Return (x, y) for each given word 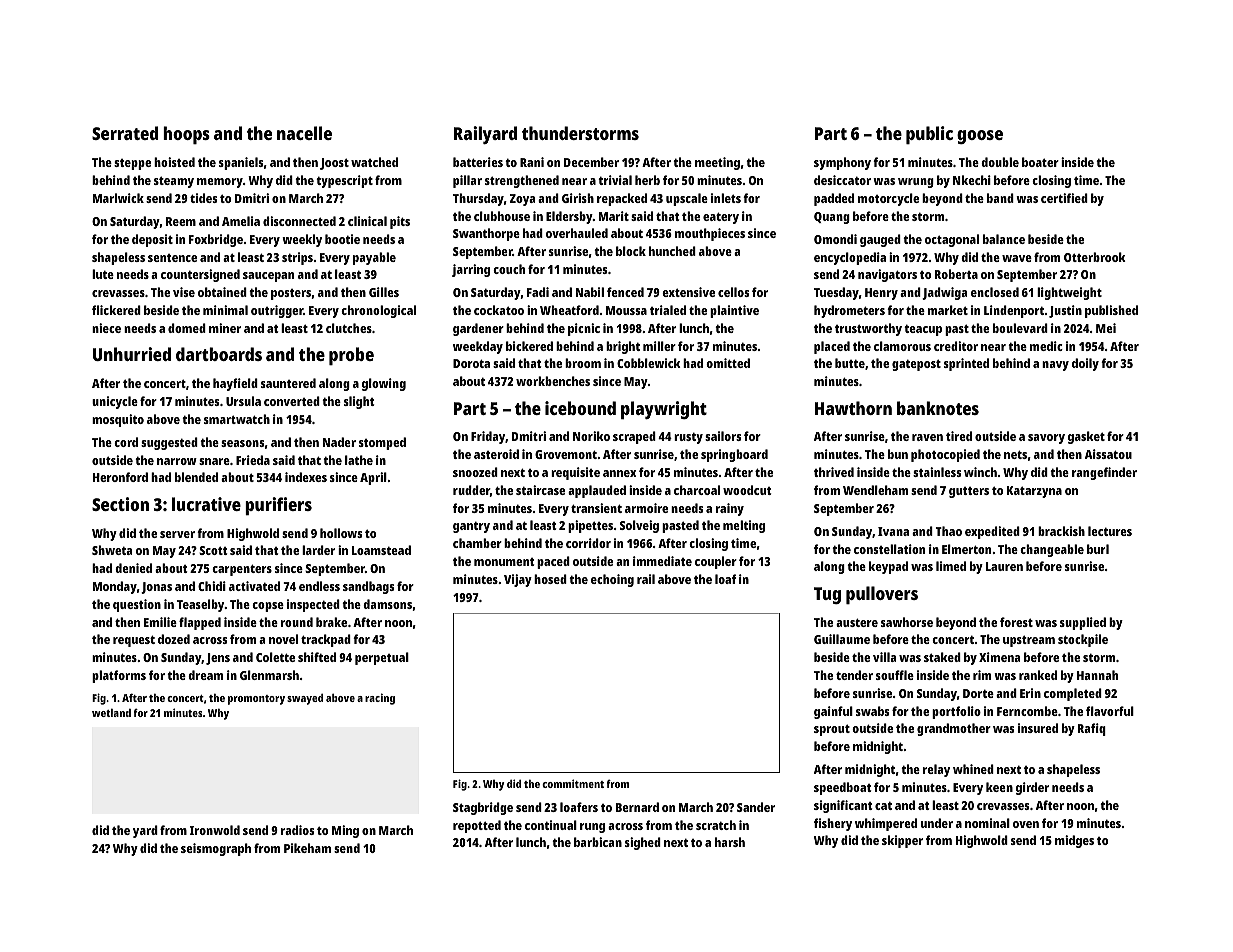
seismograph (216, 849)
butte (850, 363)
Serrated (125, 133)
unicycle (115, 402)
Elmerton (966, 549)
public (929, 135)
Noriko (591, 436)
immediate (662, 561)
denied (133, 568)
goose (980, 137)
